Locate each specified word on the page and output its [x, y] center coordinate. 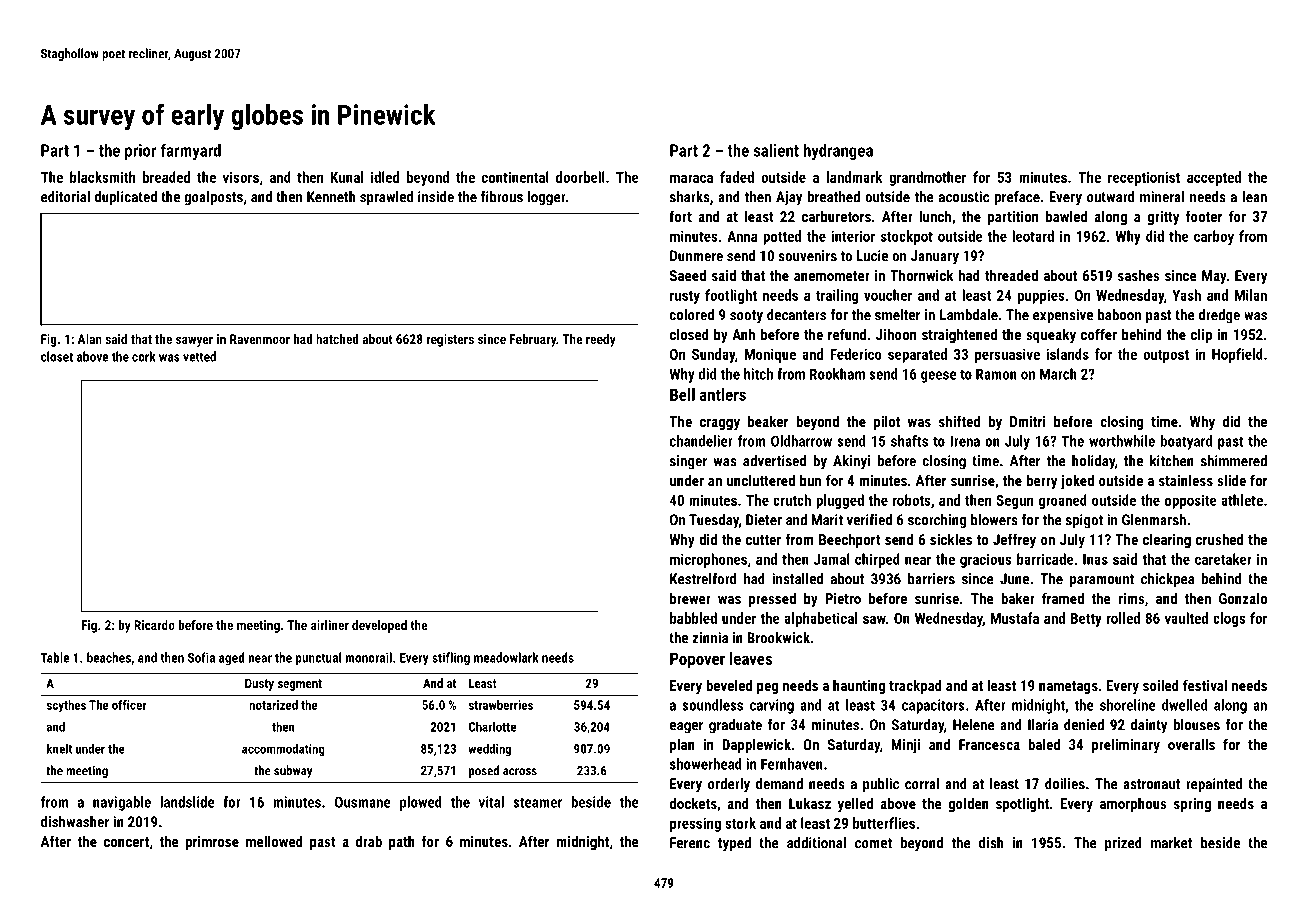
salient [776, 150]
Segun [1014, 502]
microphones [708, 560]
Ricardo [154, 625]
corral [922, 784]
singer [688, 462]
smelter [897, 315]
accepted [1214, 178]
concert [126, 842]
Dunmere [696, 256]
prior [141, 152]
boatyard [1186, 442]
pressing [695, 824]
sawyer [194, 342]
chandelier [701, 441]
